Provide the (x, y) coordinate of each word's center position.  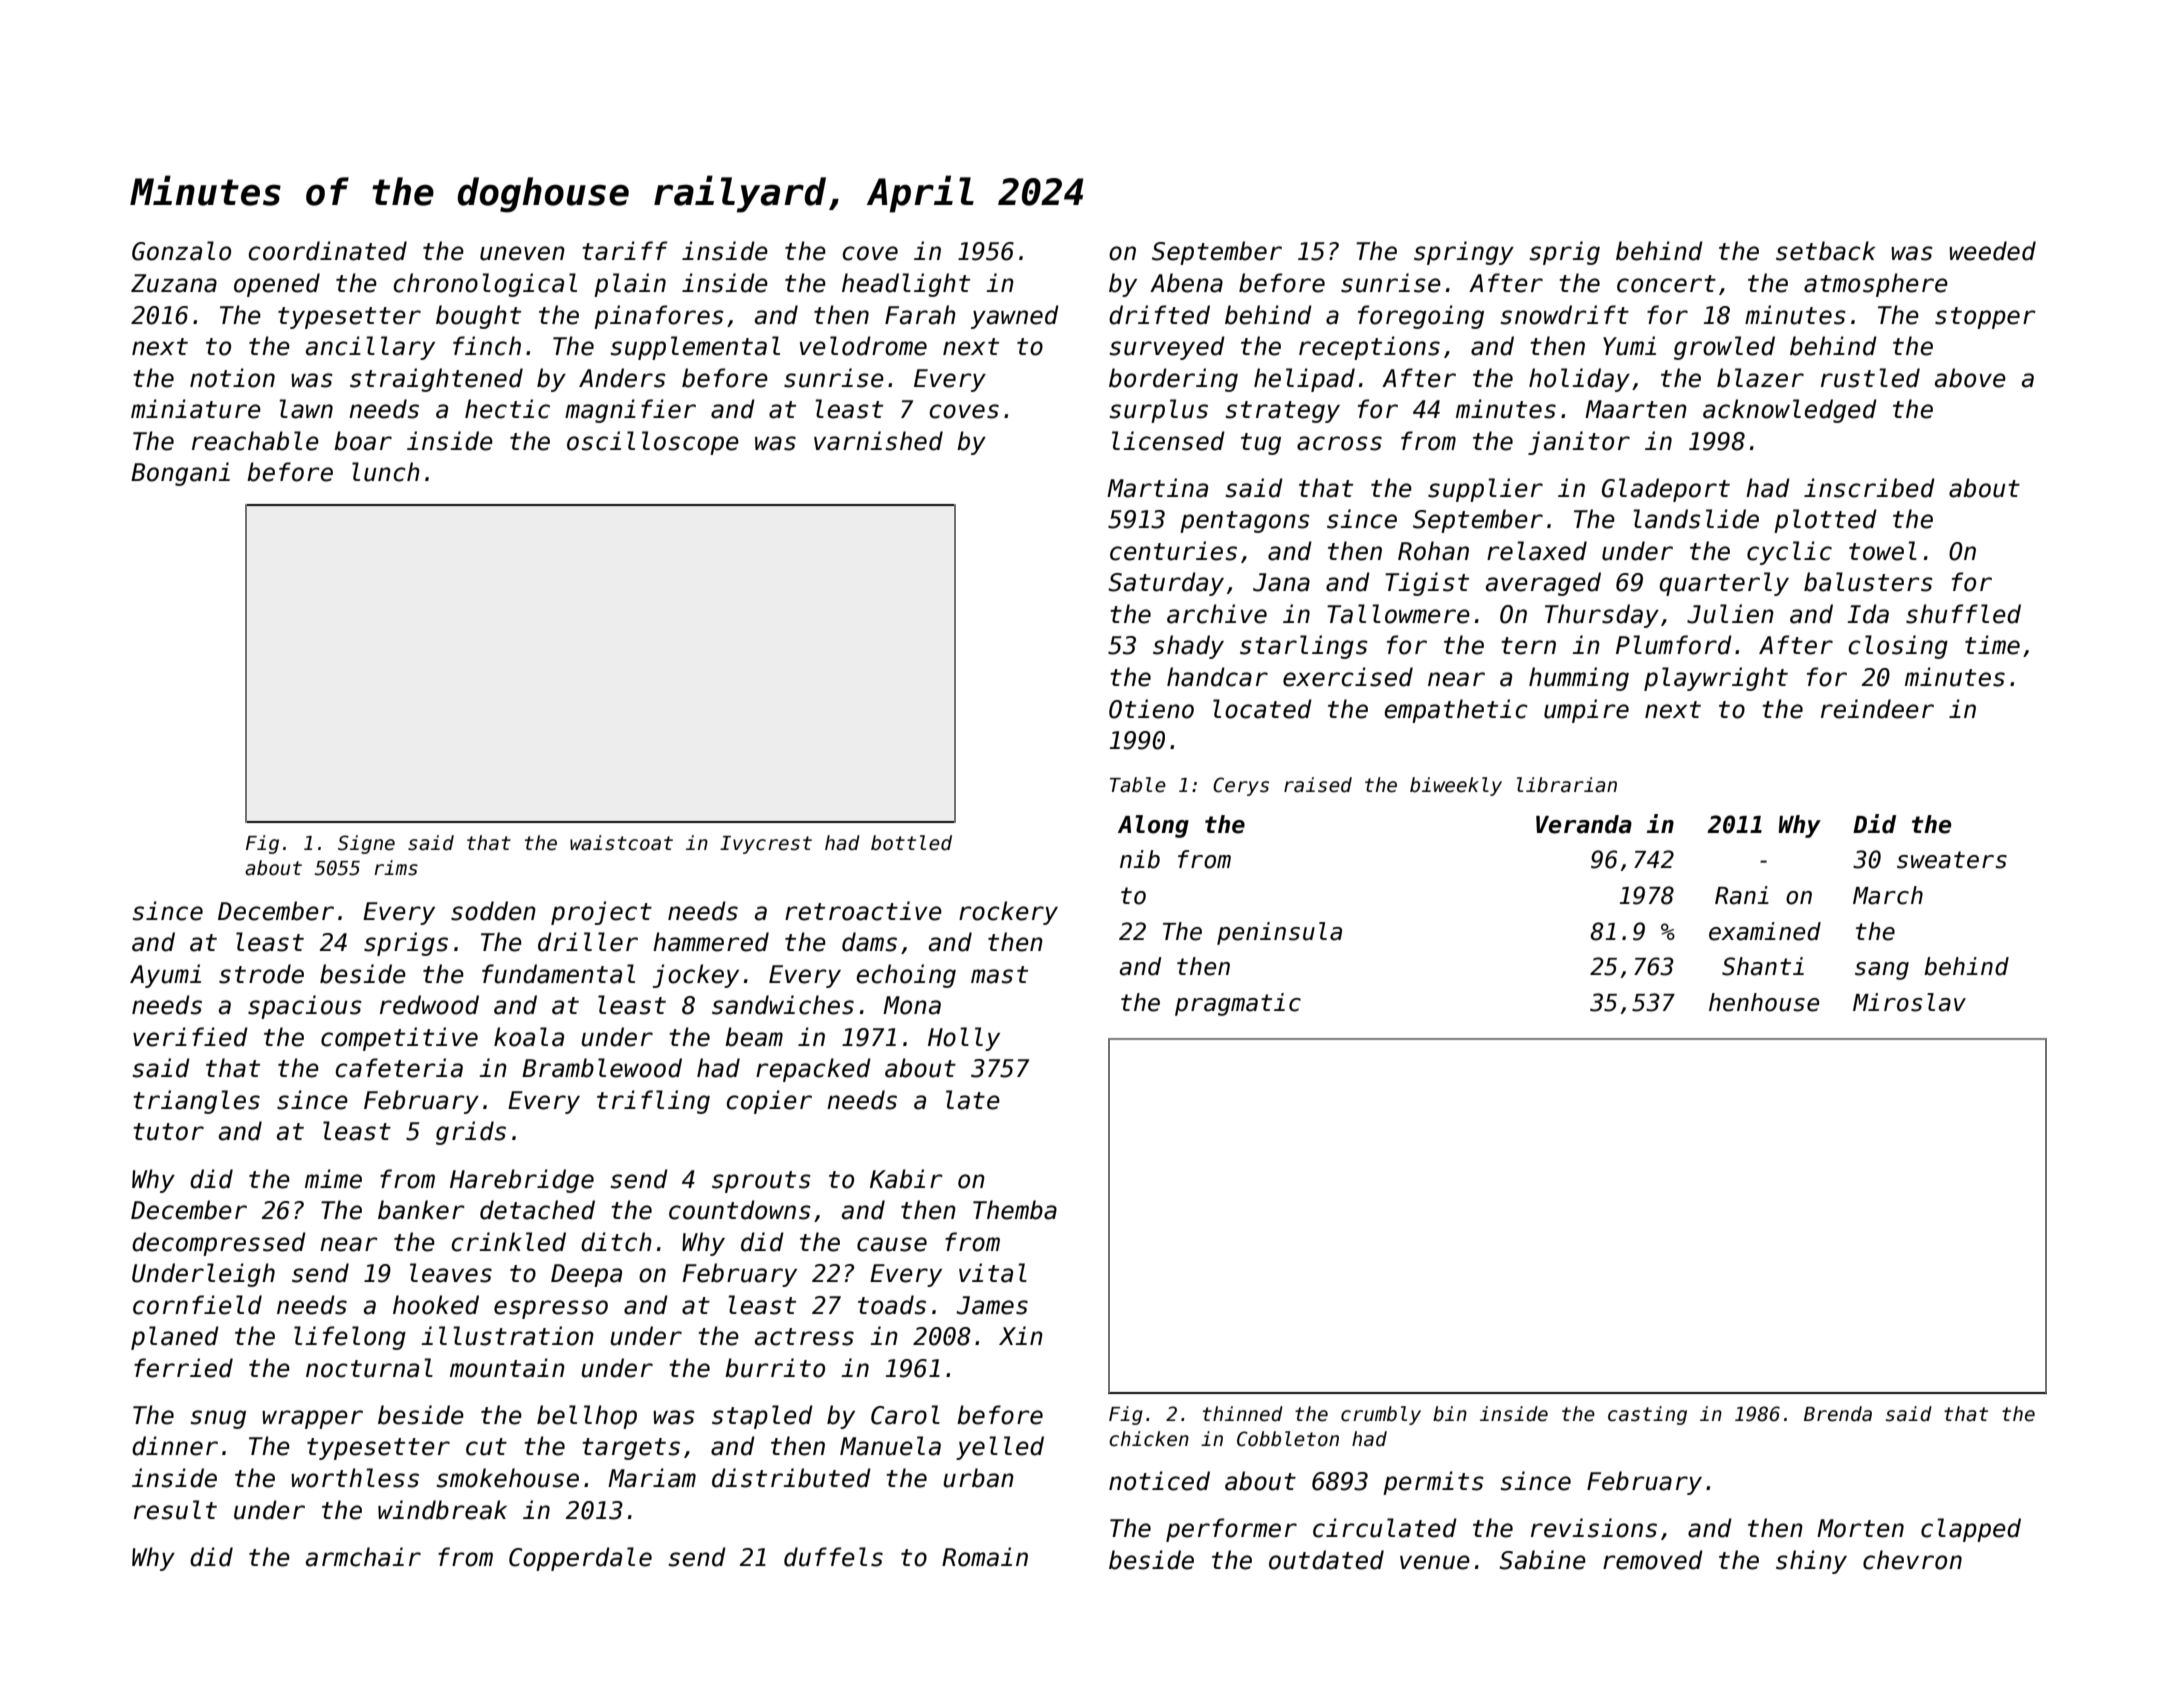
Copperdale (580, 1559)
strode (261, 974)
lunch (386, 472)
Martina (1157, 488)
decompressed (219, 1244)
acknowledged (1790, 411)
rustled (1870, 378)
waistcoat (621, 843)
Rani (1742, 895)
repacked (813, 1070)
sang (1882, 971)
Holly (964, 1039)
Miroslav (1909, 1002)
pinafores (659, 317)
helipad (1304, 380)
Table (1138, 785)
